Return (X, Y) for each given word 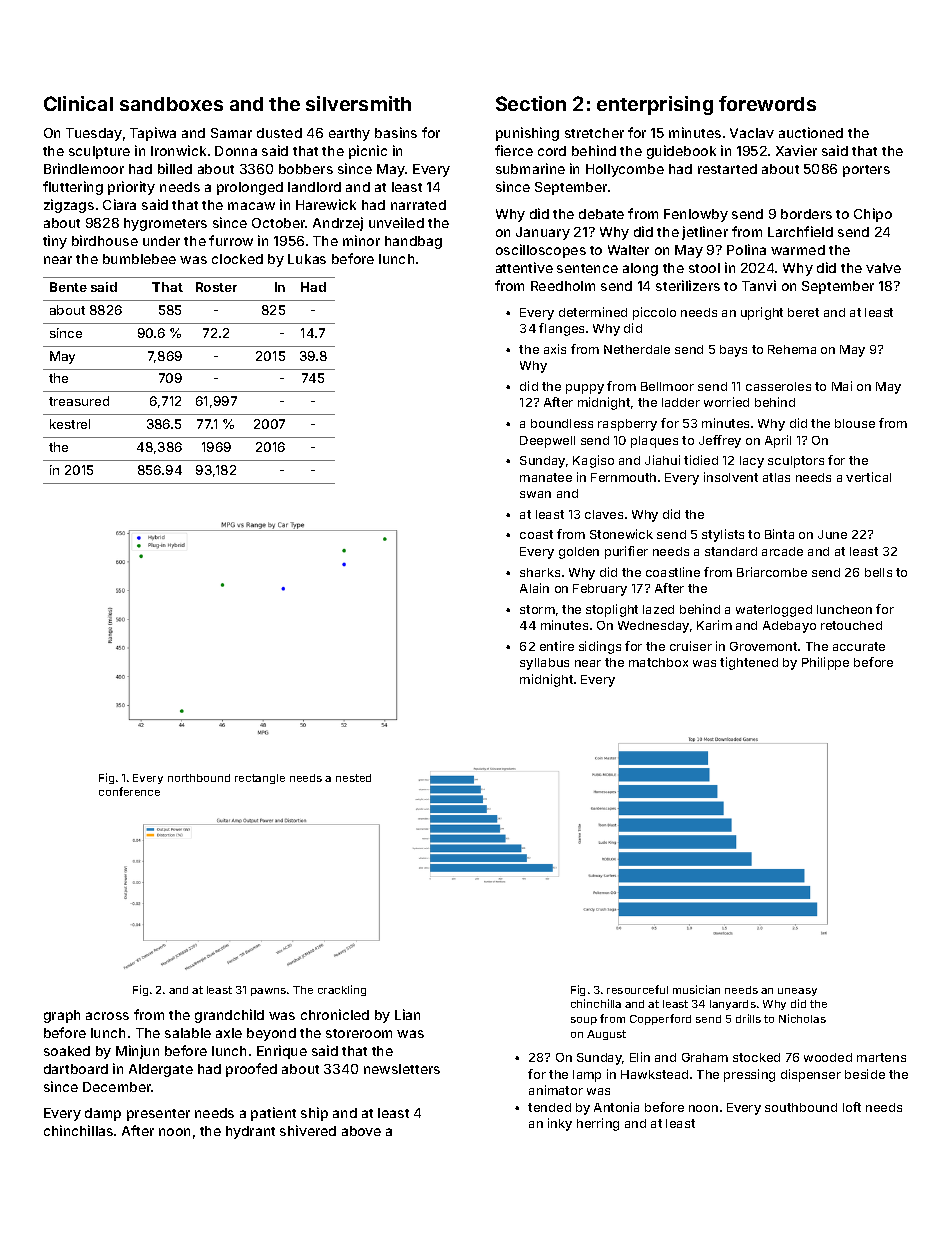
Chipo (873, 215)
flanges (561, 329)
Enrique (282, 1052)
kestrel (70, 424)
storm (537, 609)
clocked (237, 259)
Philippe (825, 663)
